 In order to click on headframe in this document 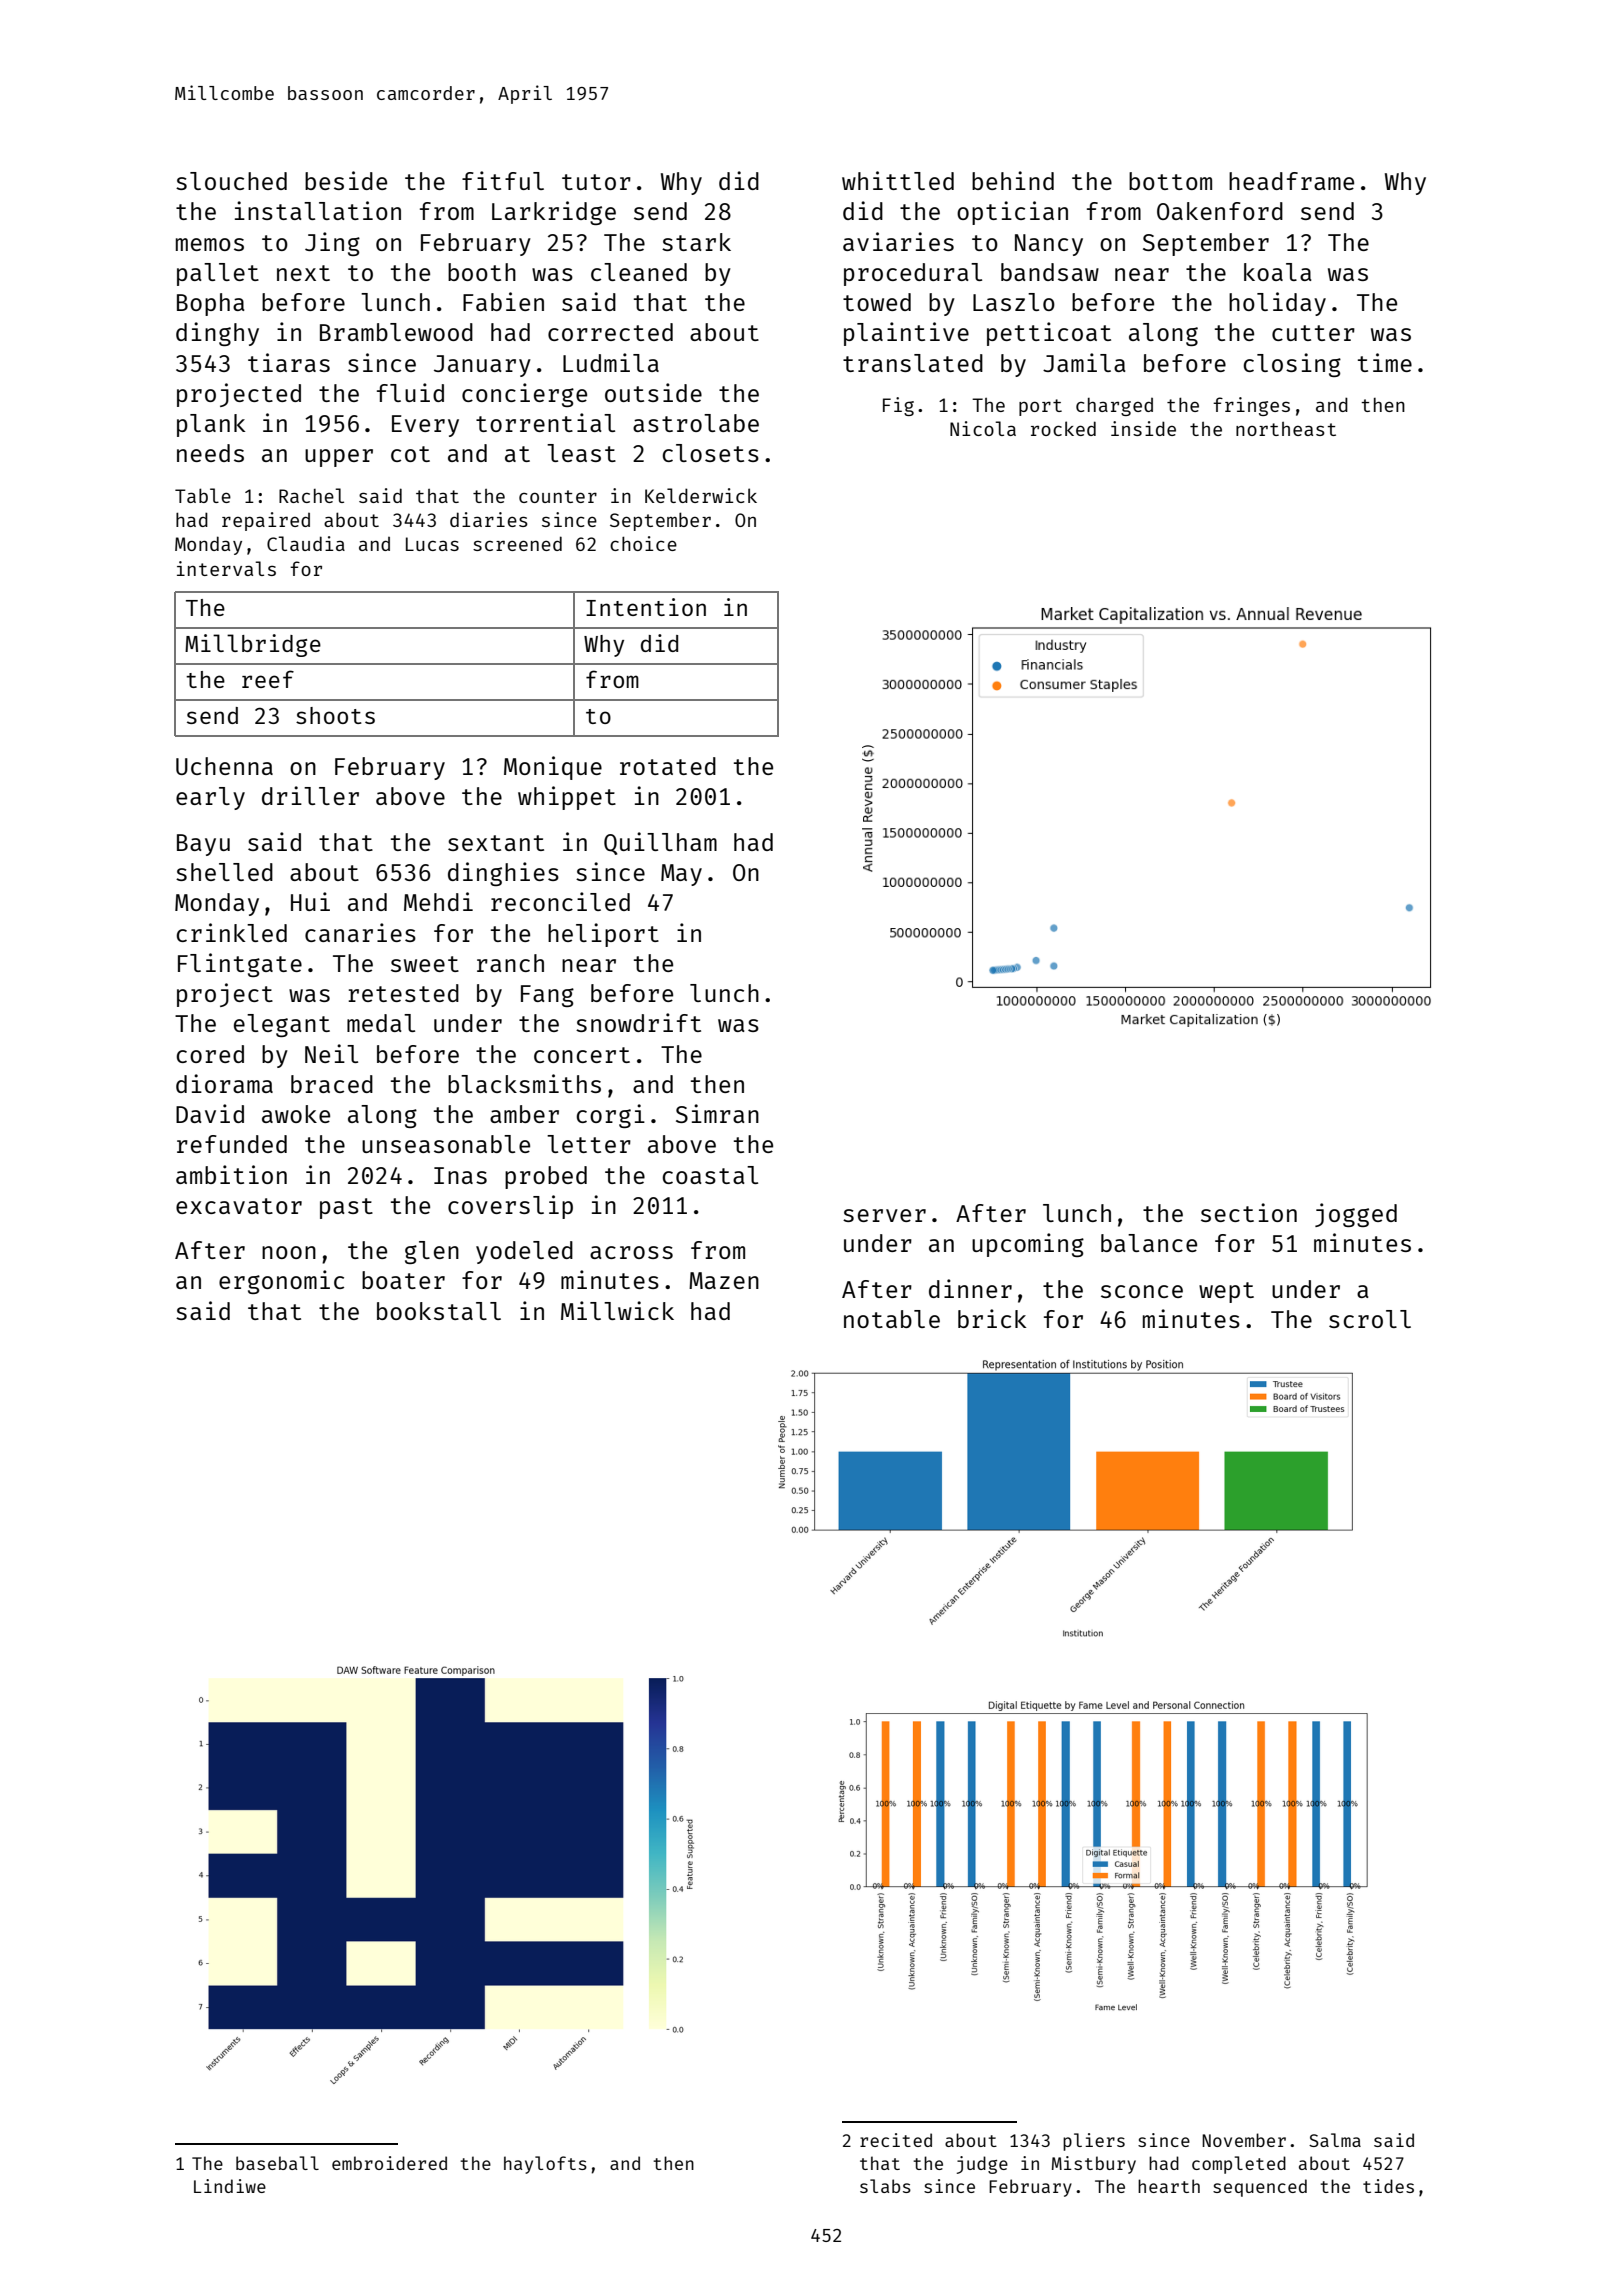, I will do `click(1291, 181)`.
